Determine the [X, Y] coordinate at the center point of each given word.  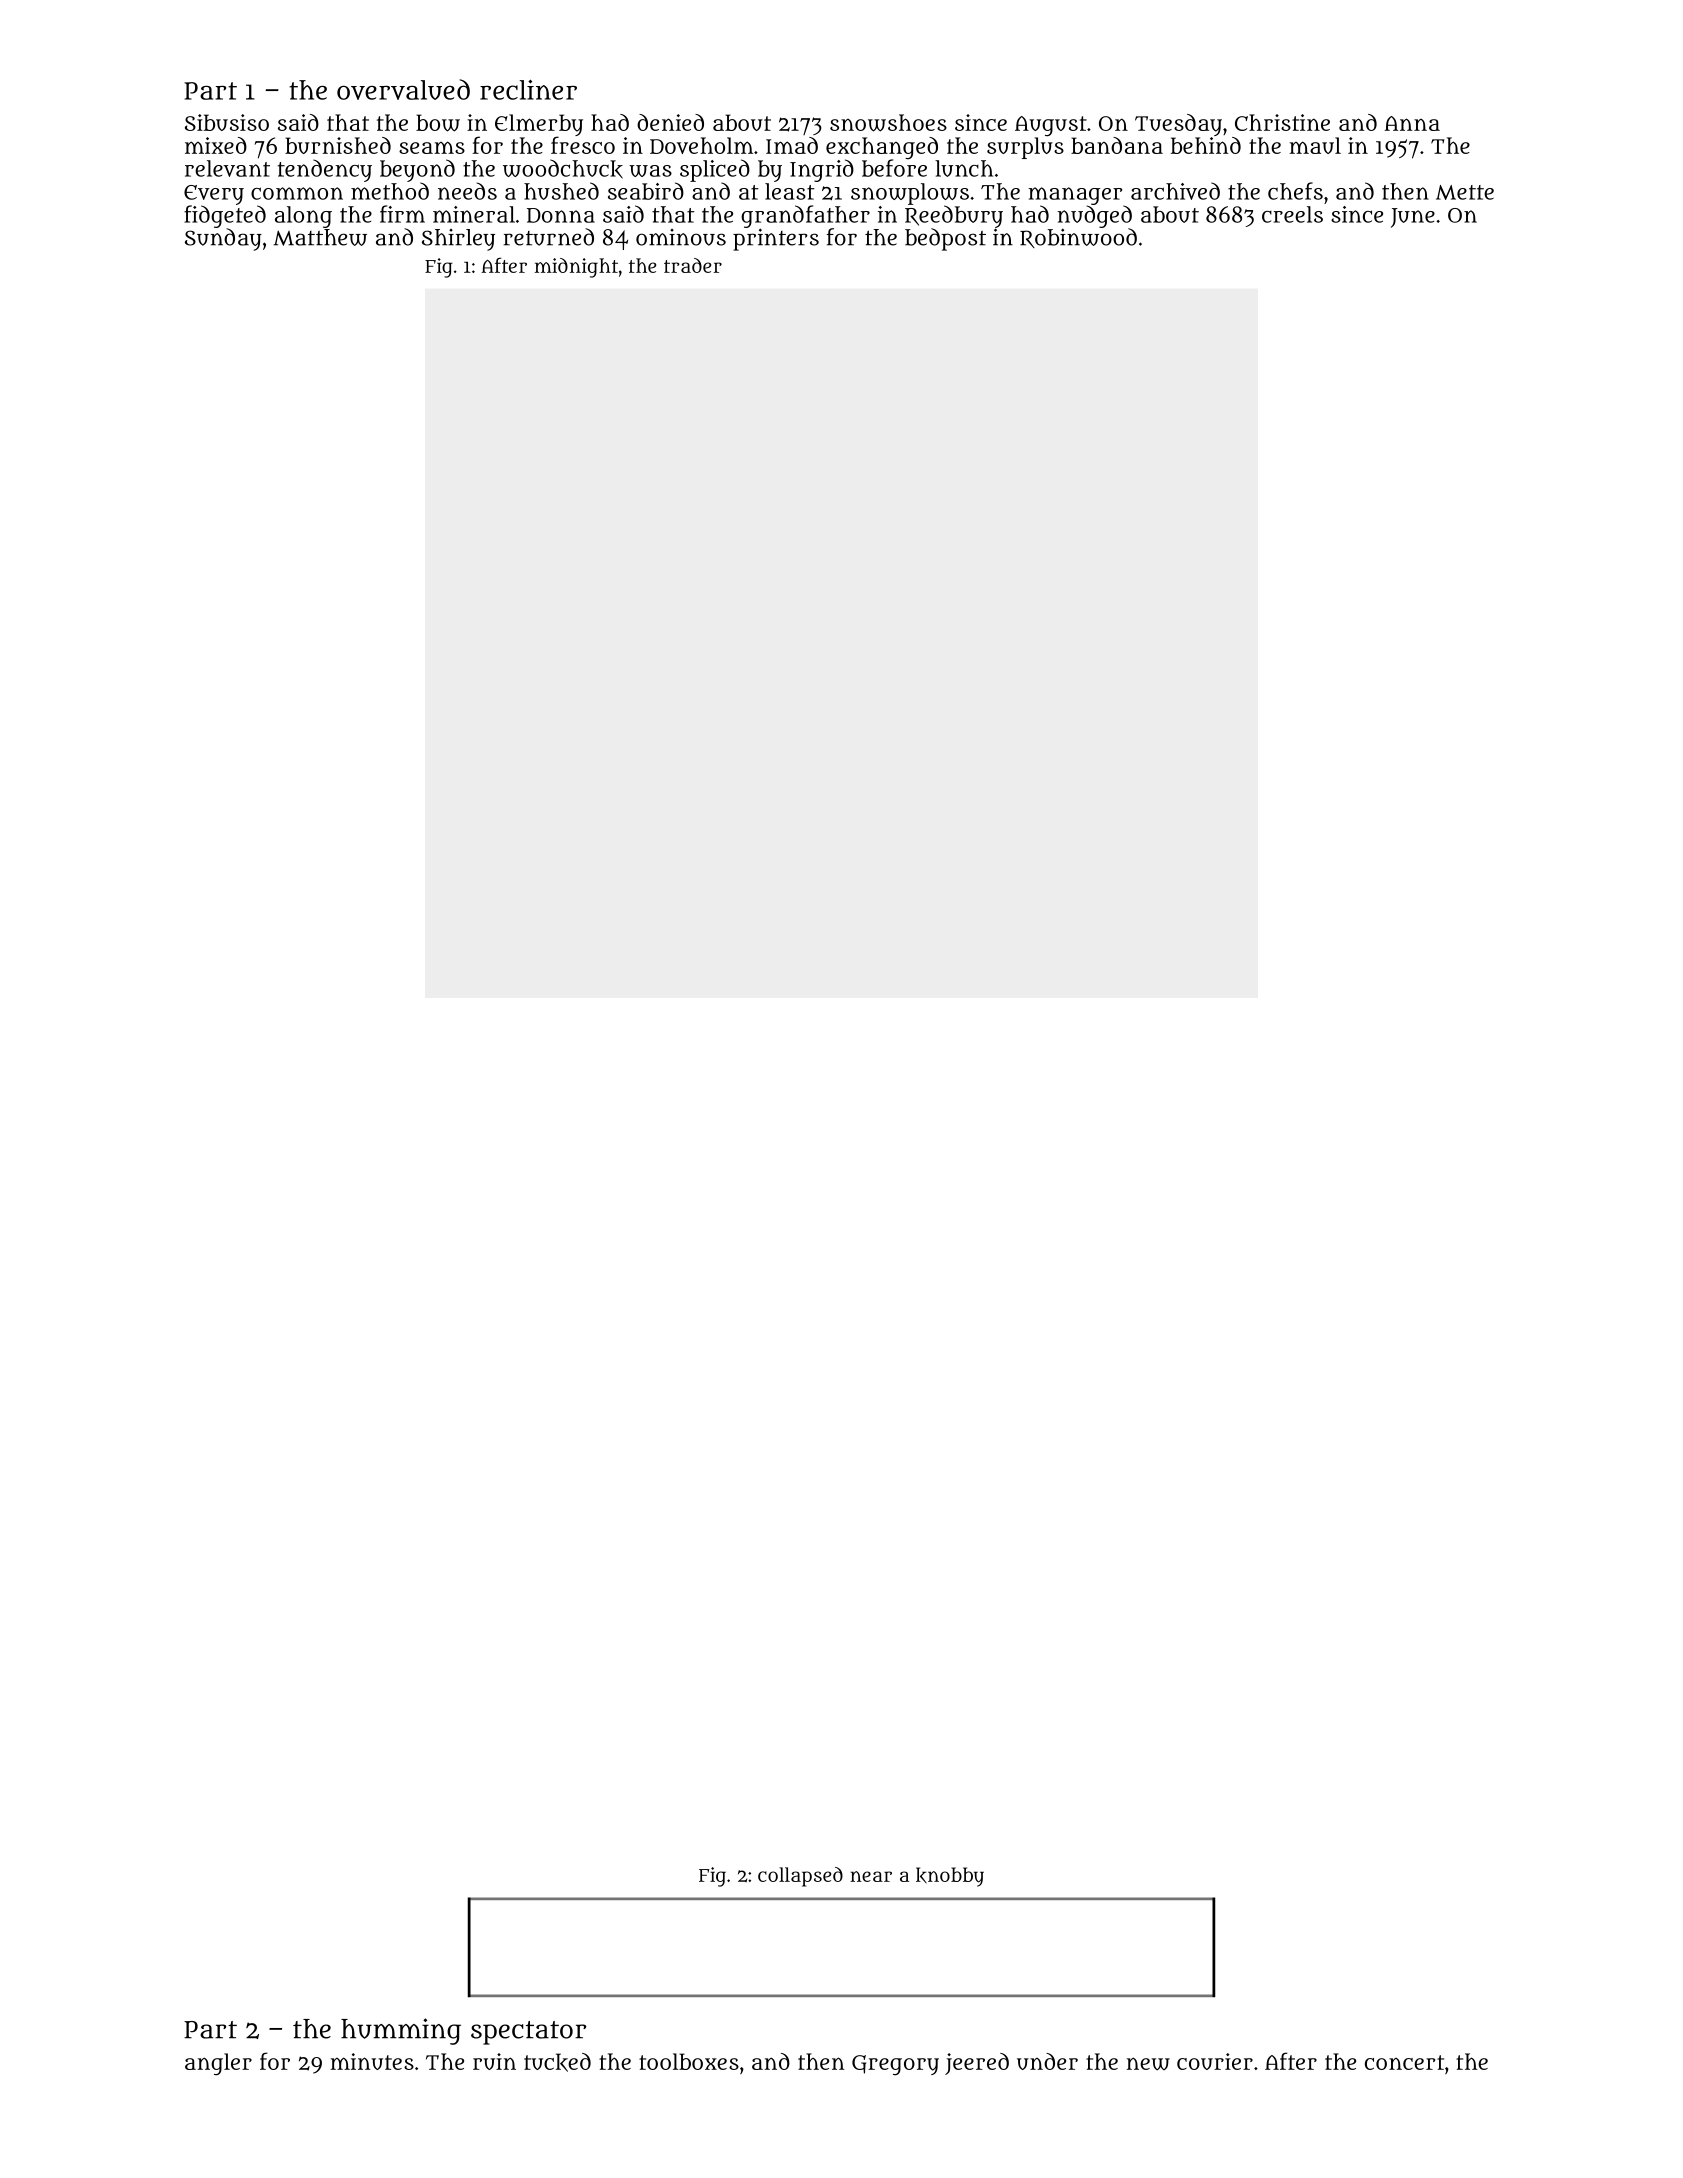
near [871, 1876]
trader [693, 265]
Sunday [223, 239]
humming [401, 2031]
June [1413, 218]
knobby [950, 1877]
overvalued [403, 89]
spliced [715, 170]
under [1047, 2061]
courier [1215, 2061]
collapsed [800, 1877]
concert [1404, 2062]
